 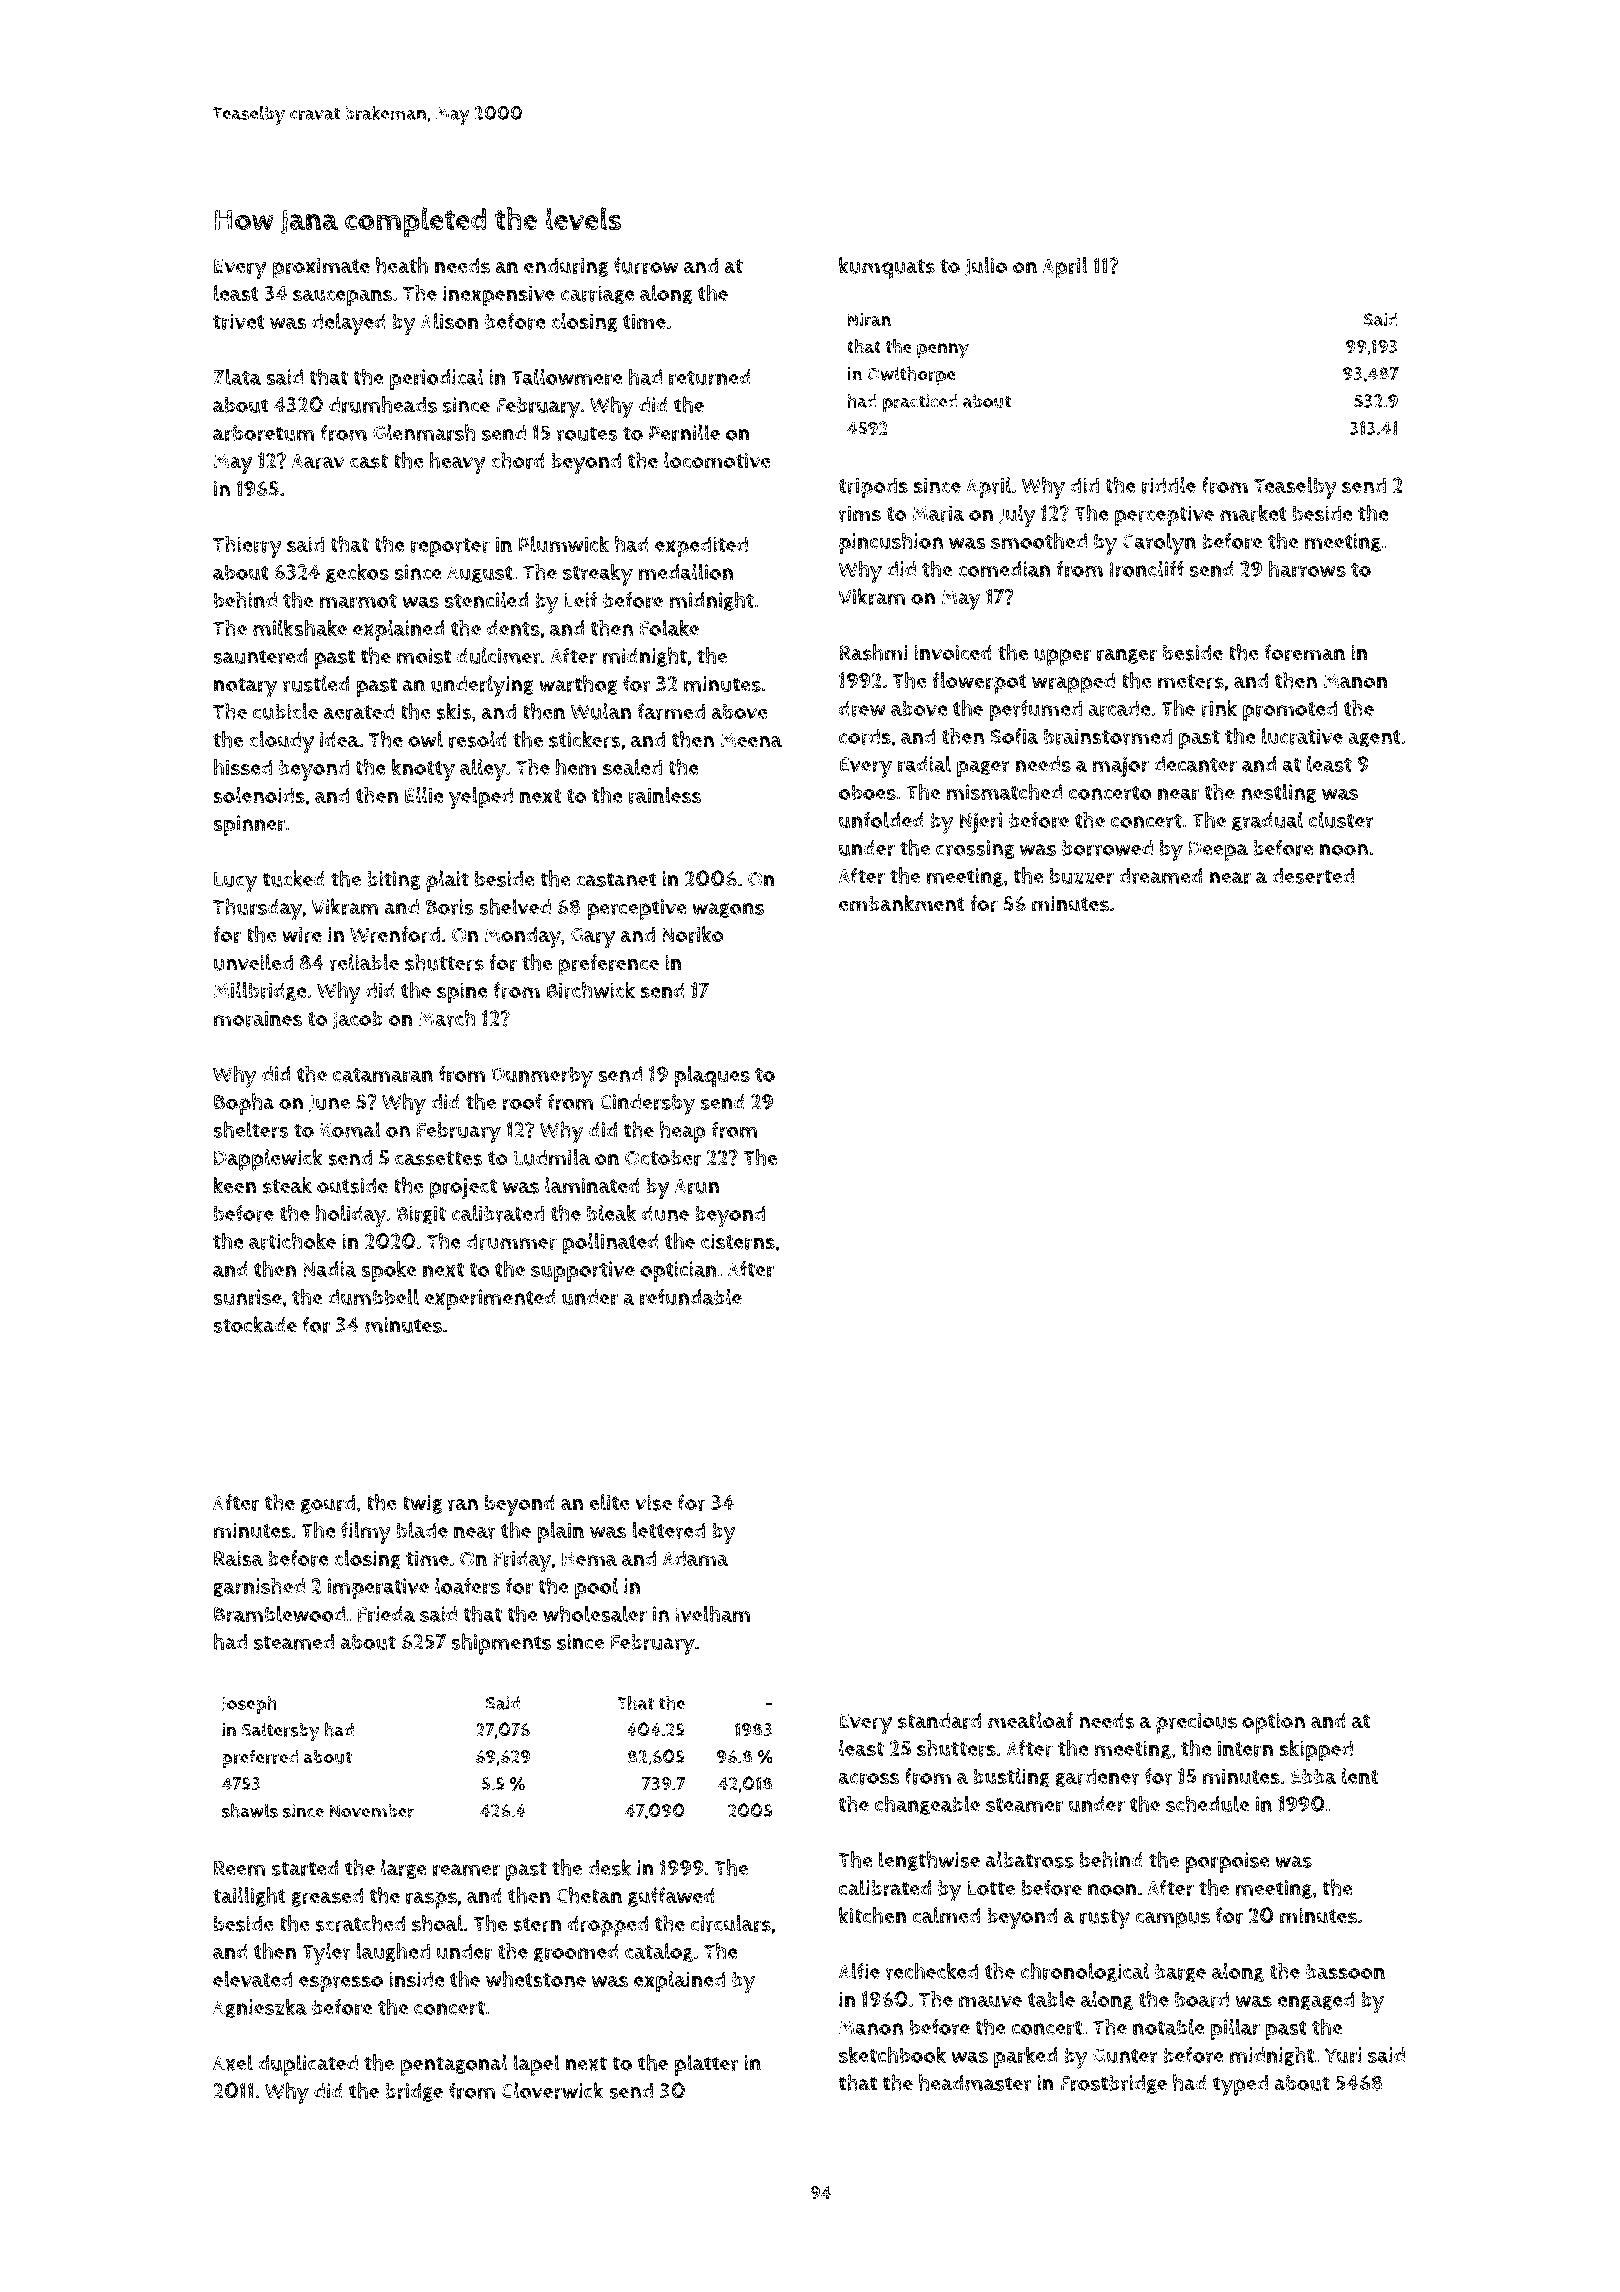 I want to click on refundable, so click(x=691, y=1297).
